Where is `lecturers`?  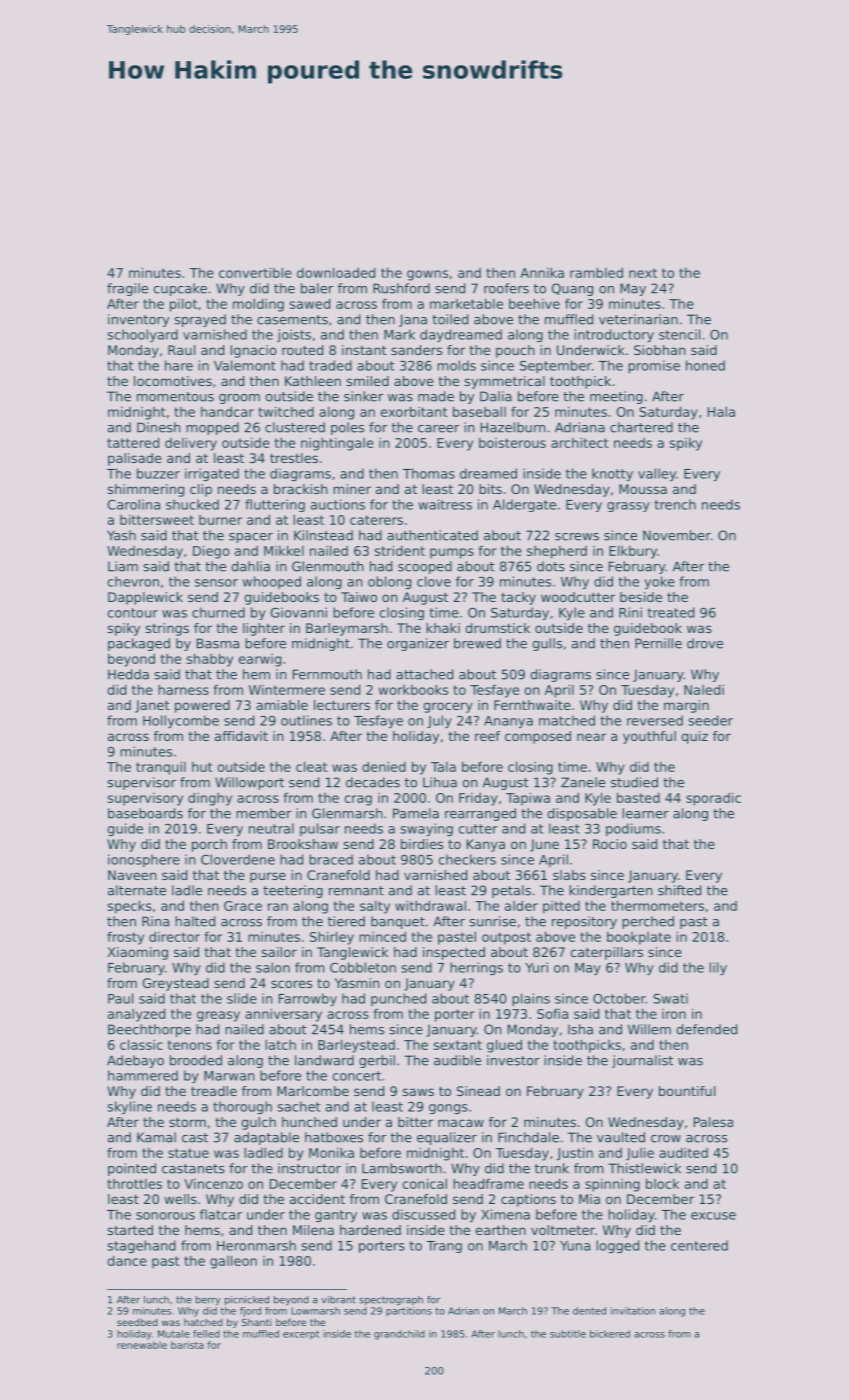 lecturers is located at coordinates (342, 705).
